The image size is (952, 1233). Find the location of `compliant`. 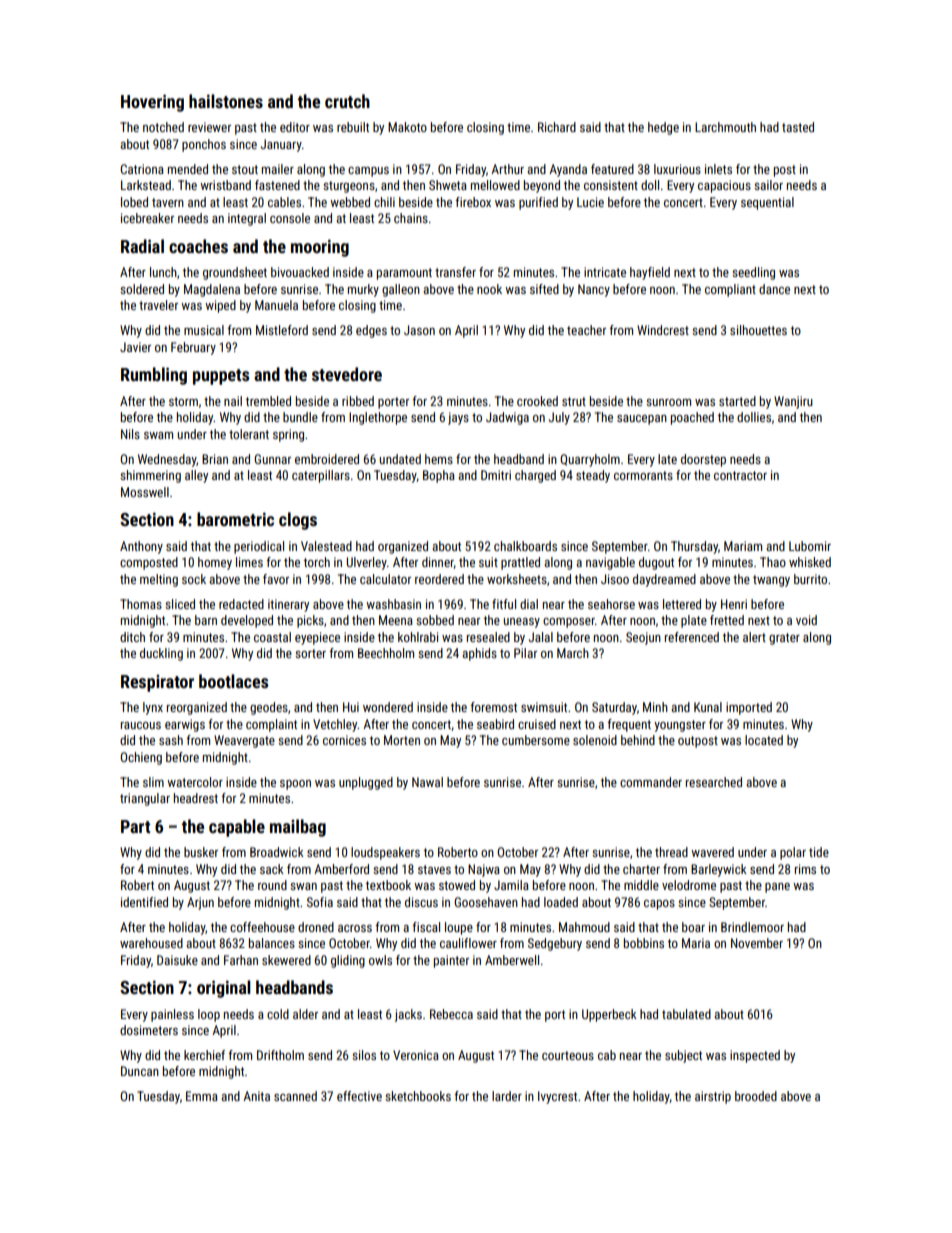

compliant is located at coordinates (730, 290).
